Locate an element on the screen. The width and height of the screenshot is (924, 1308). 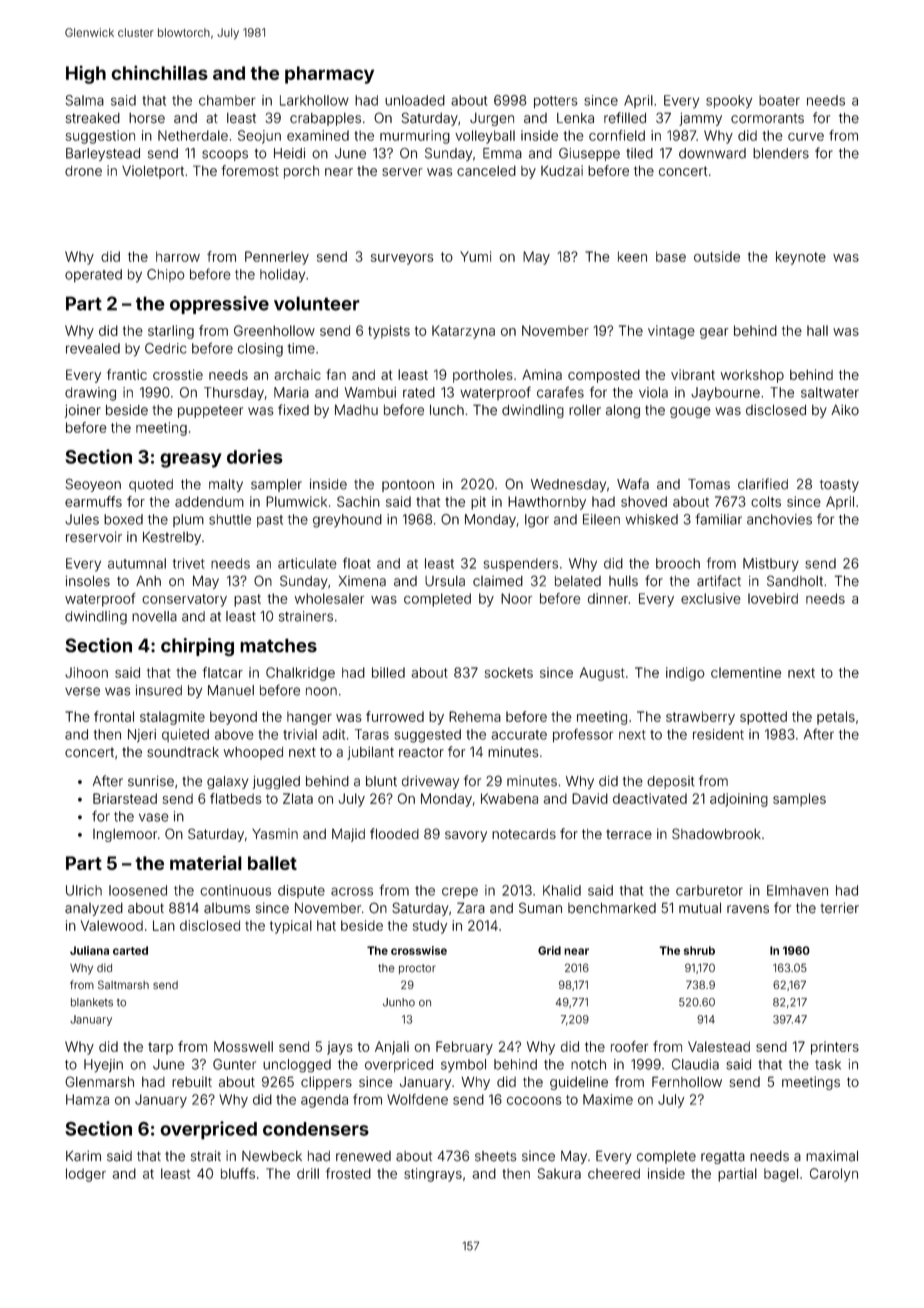
suggested is located at coordinates (427, 736).
